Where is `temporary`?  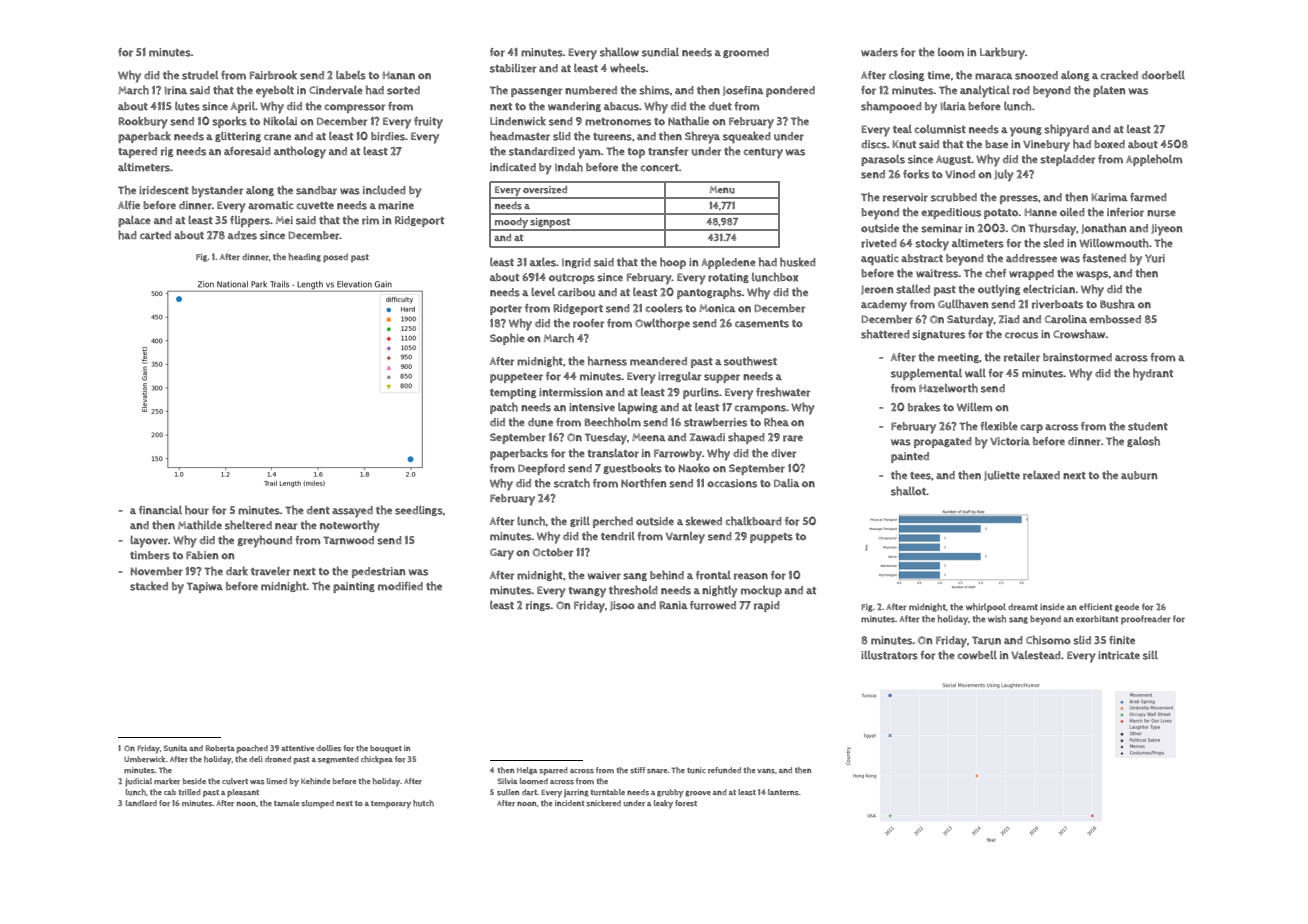 temporary is located at coordinates (391, 805).
